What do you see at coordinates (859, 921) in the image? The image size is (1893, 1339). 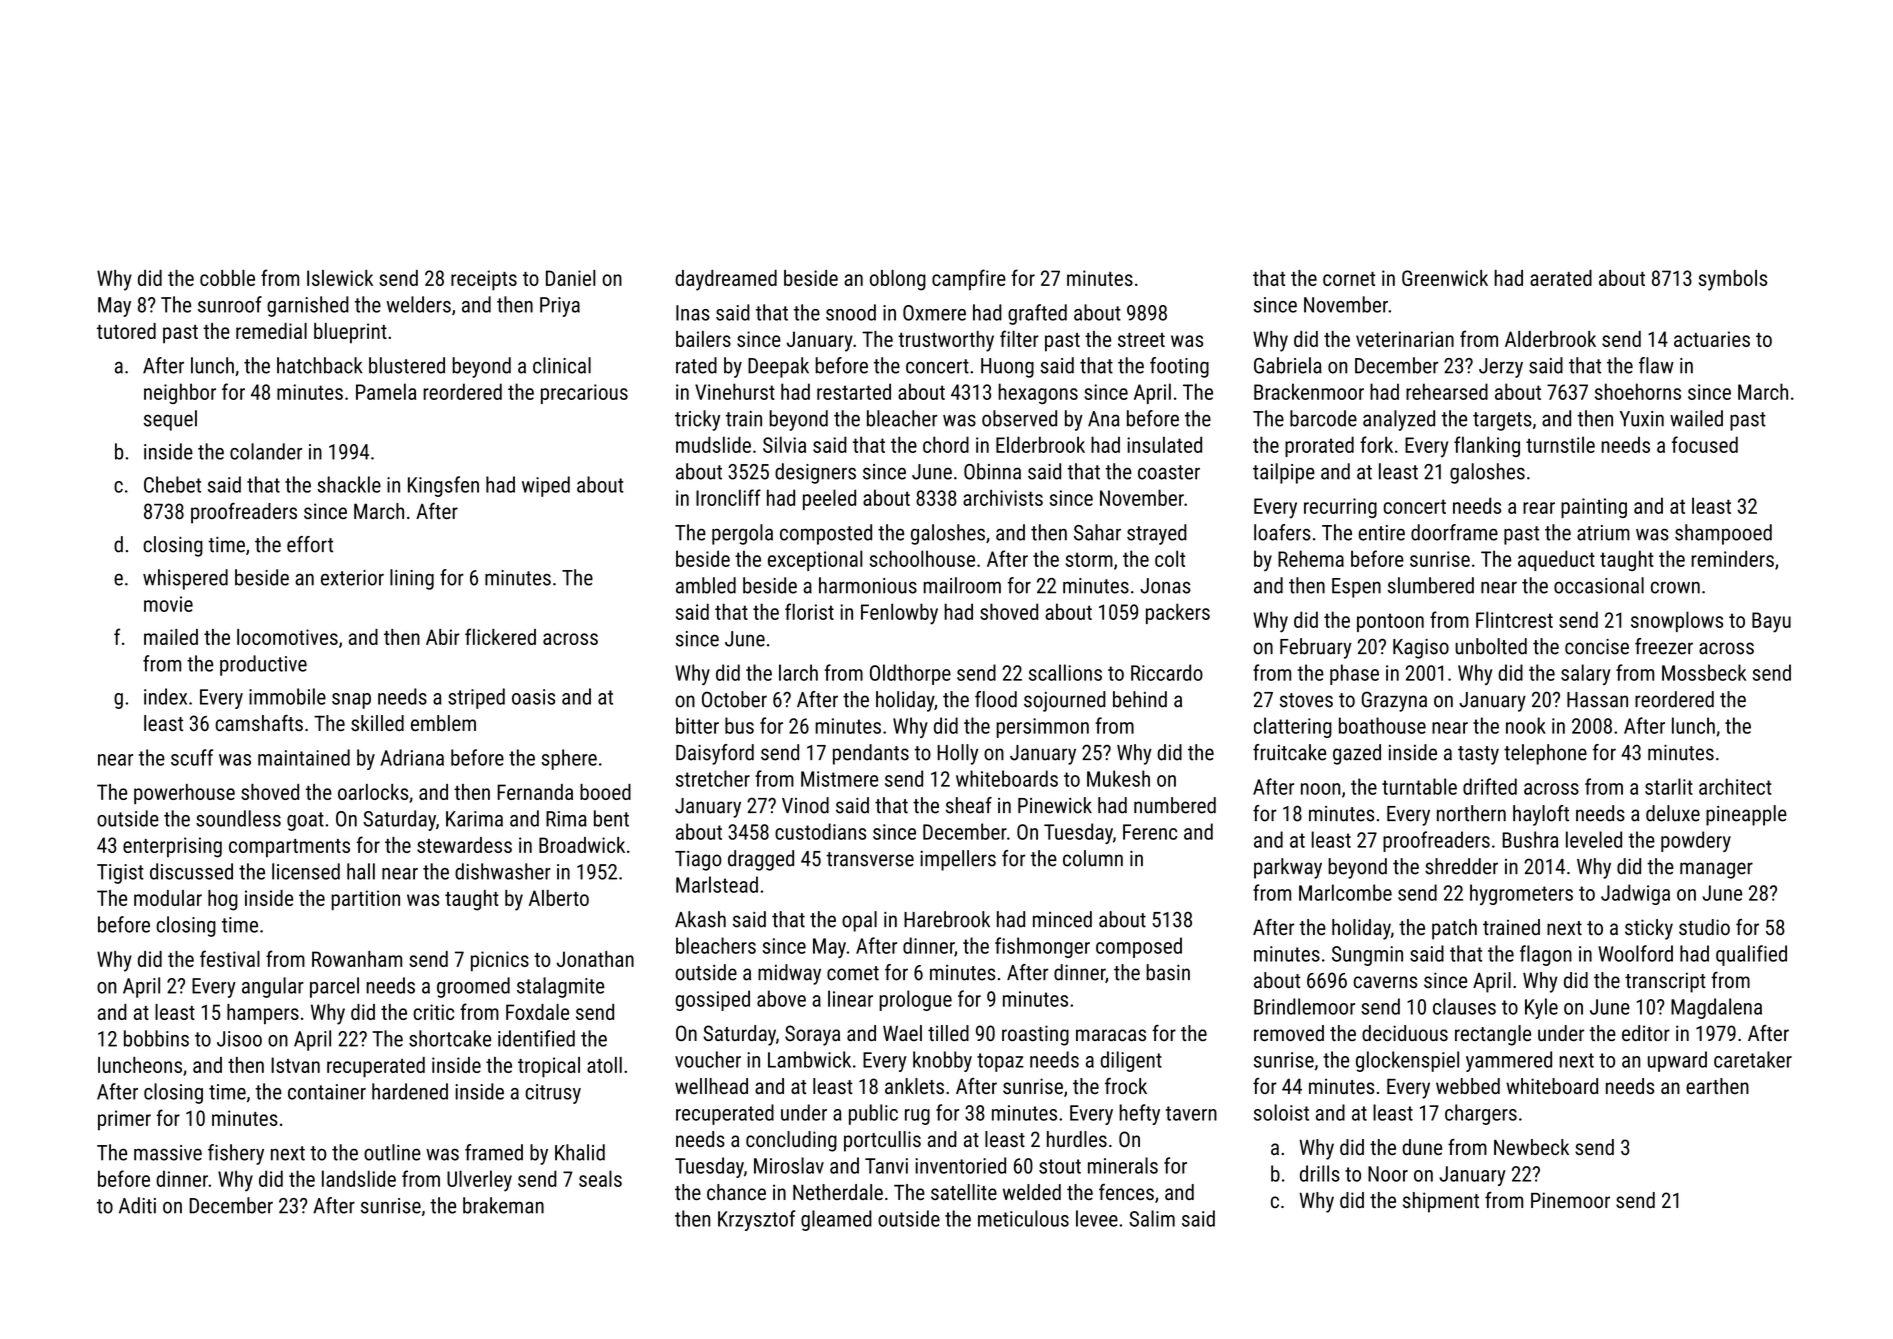 I see `opal` at bounding box center [859, 921].
